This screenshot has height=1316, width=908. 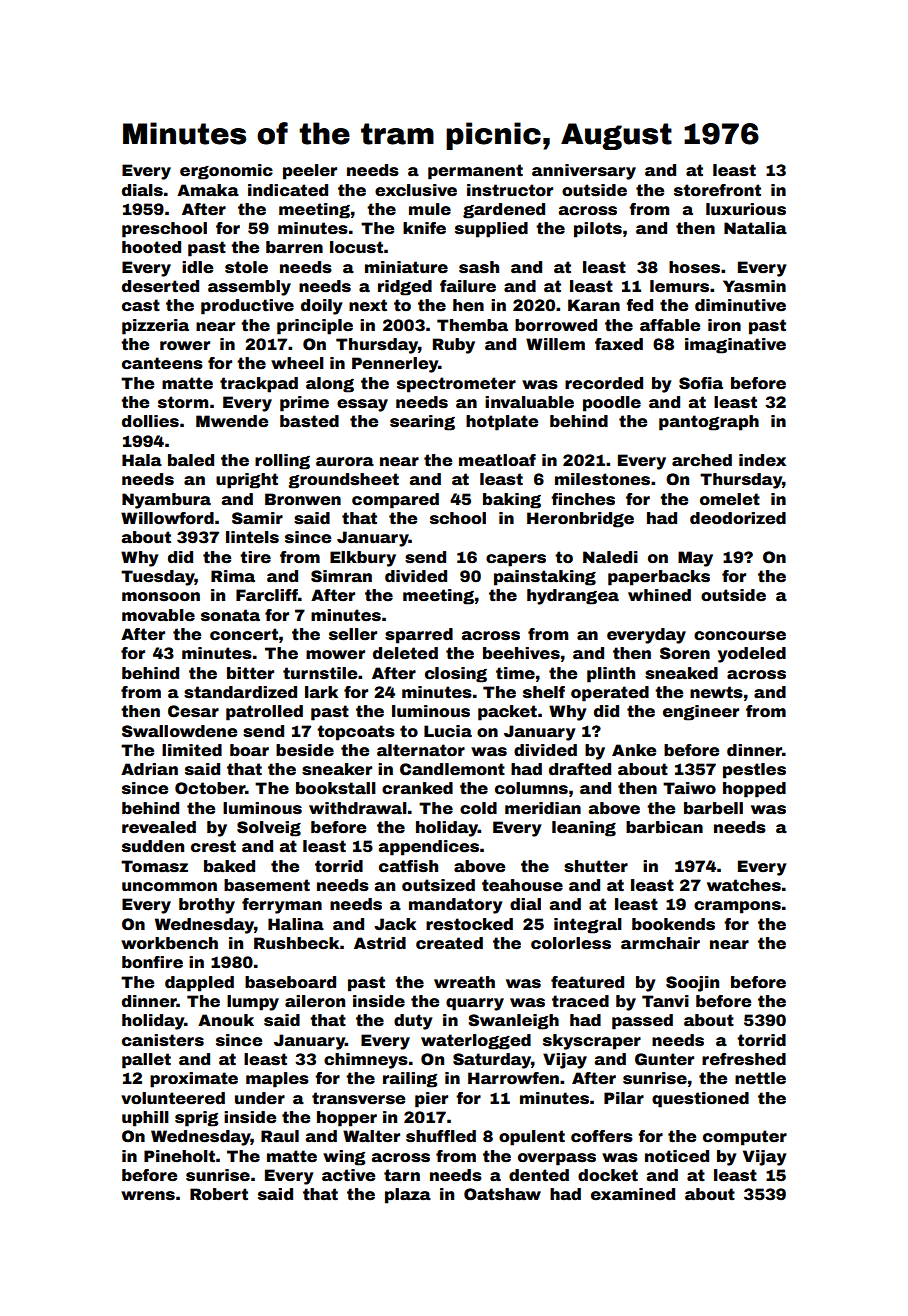 What do you see at coordinates (695, 559) in the screenshot?
I see `May` at bounding box center [695, 559].
